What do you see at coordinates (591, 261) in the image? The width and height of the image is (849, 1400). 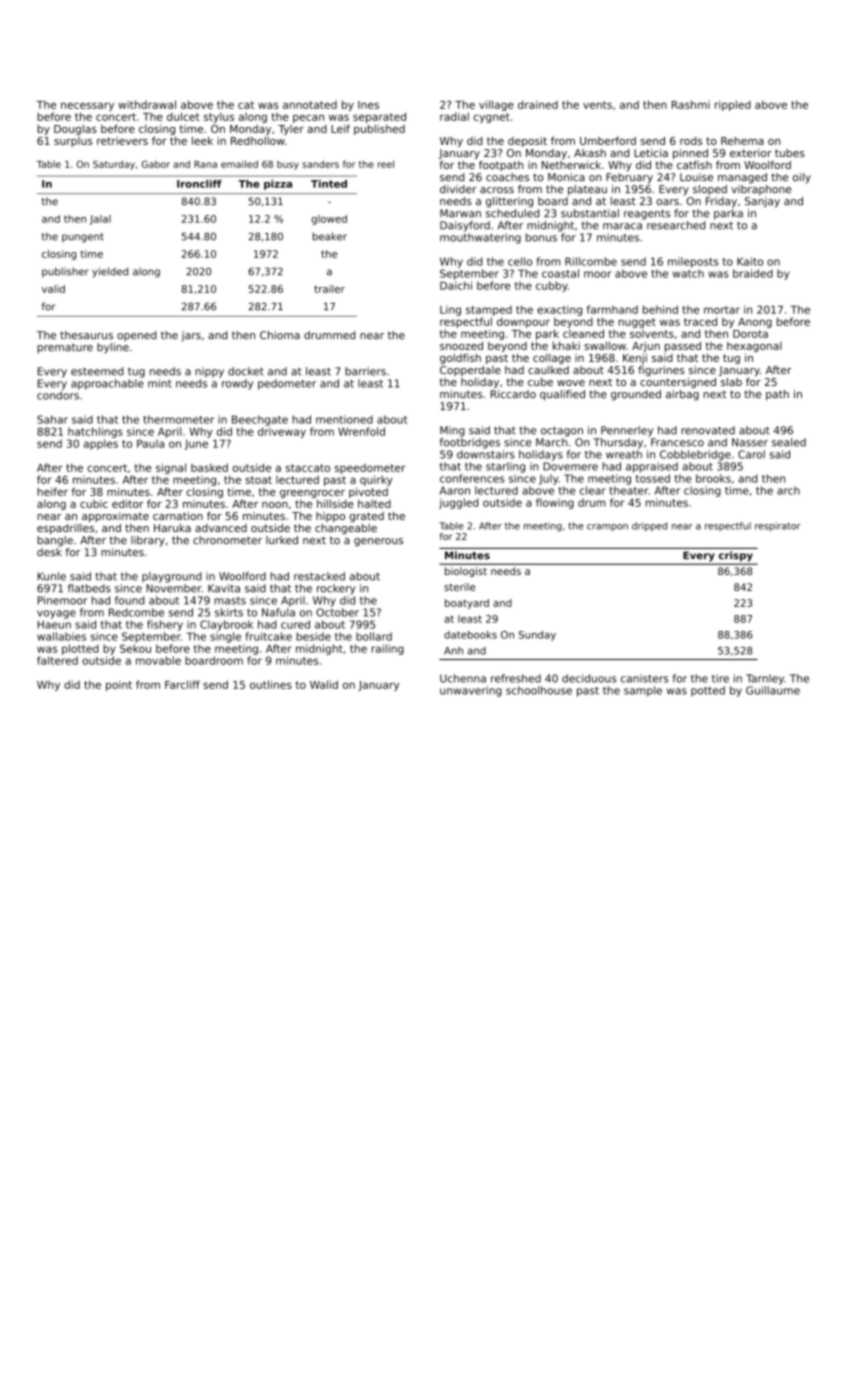 I see `Rillcombe` at bounding box center [591, 261].
